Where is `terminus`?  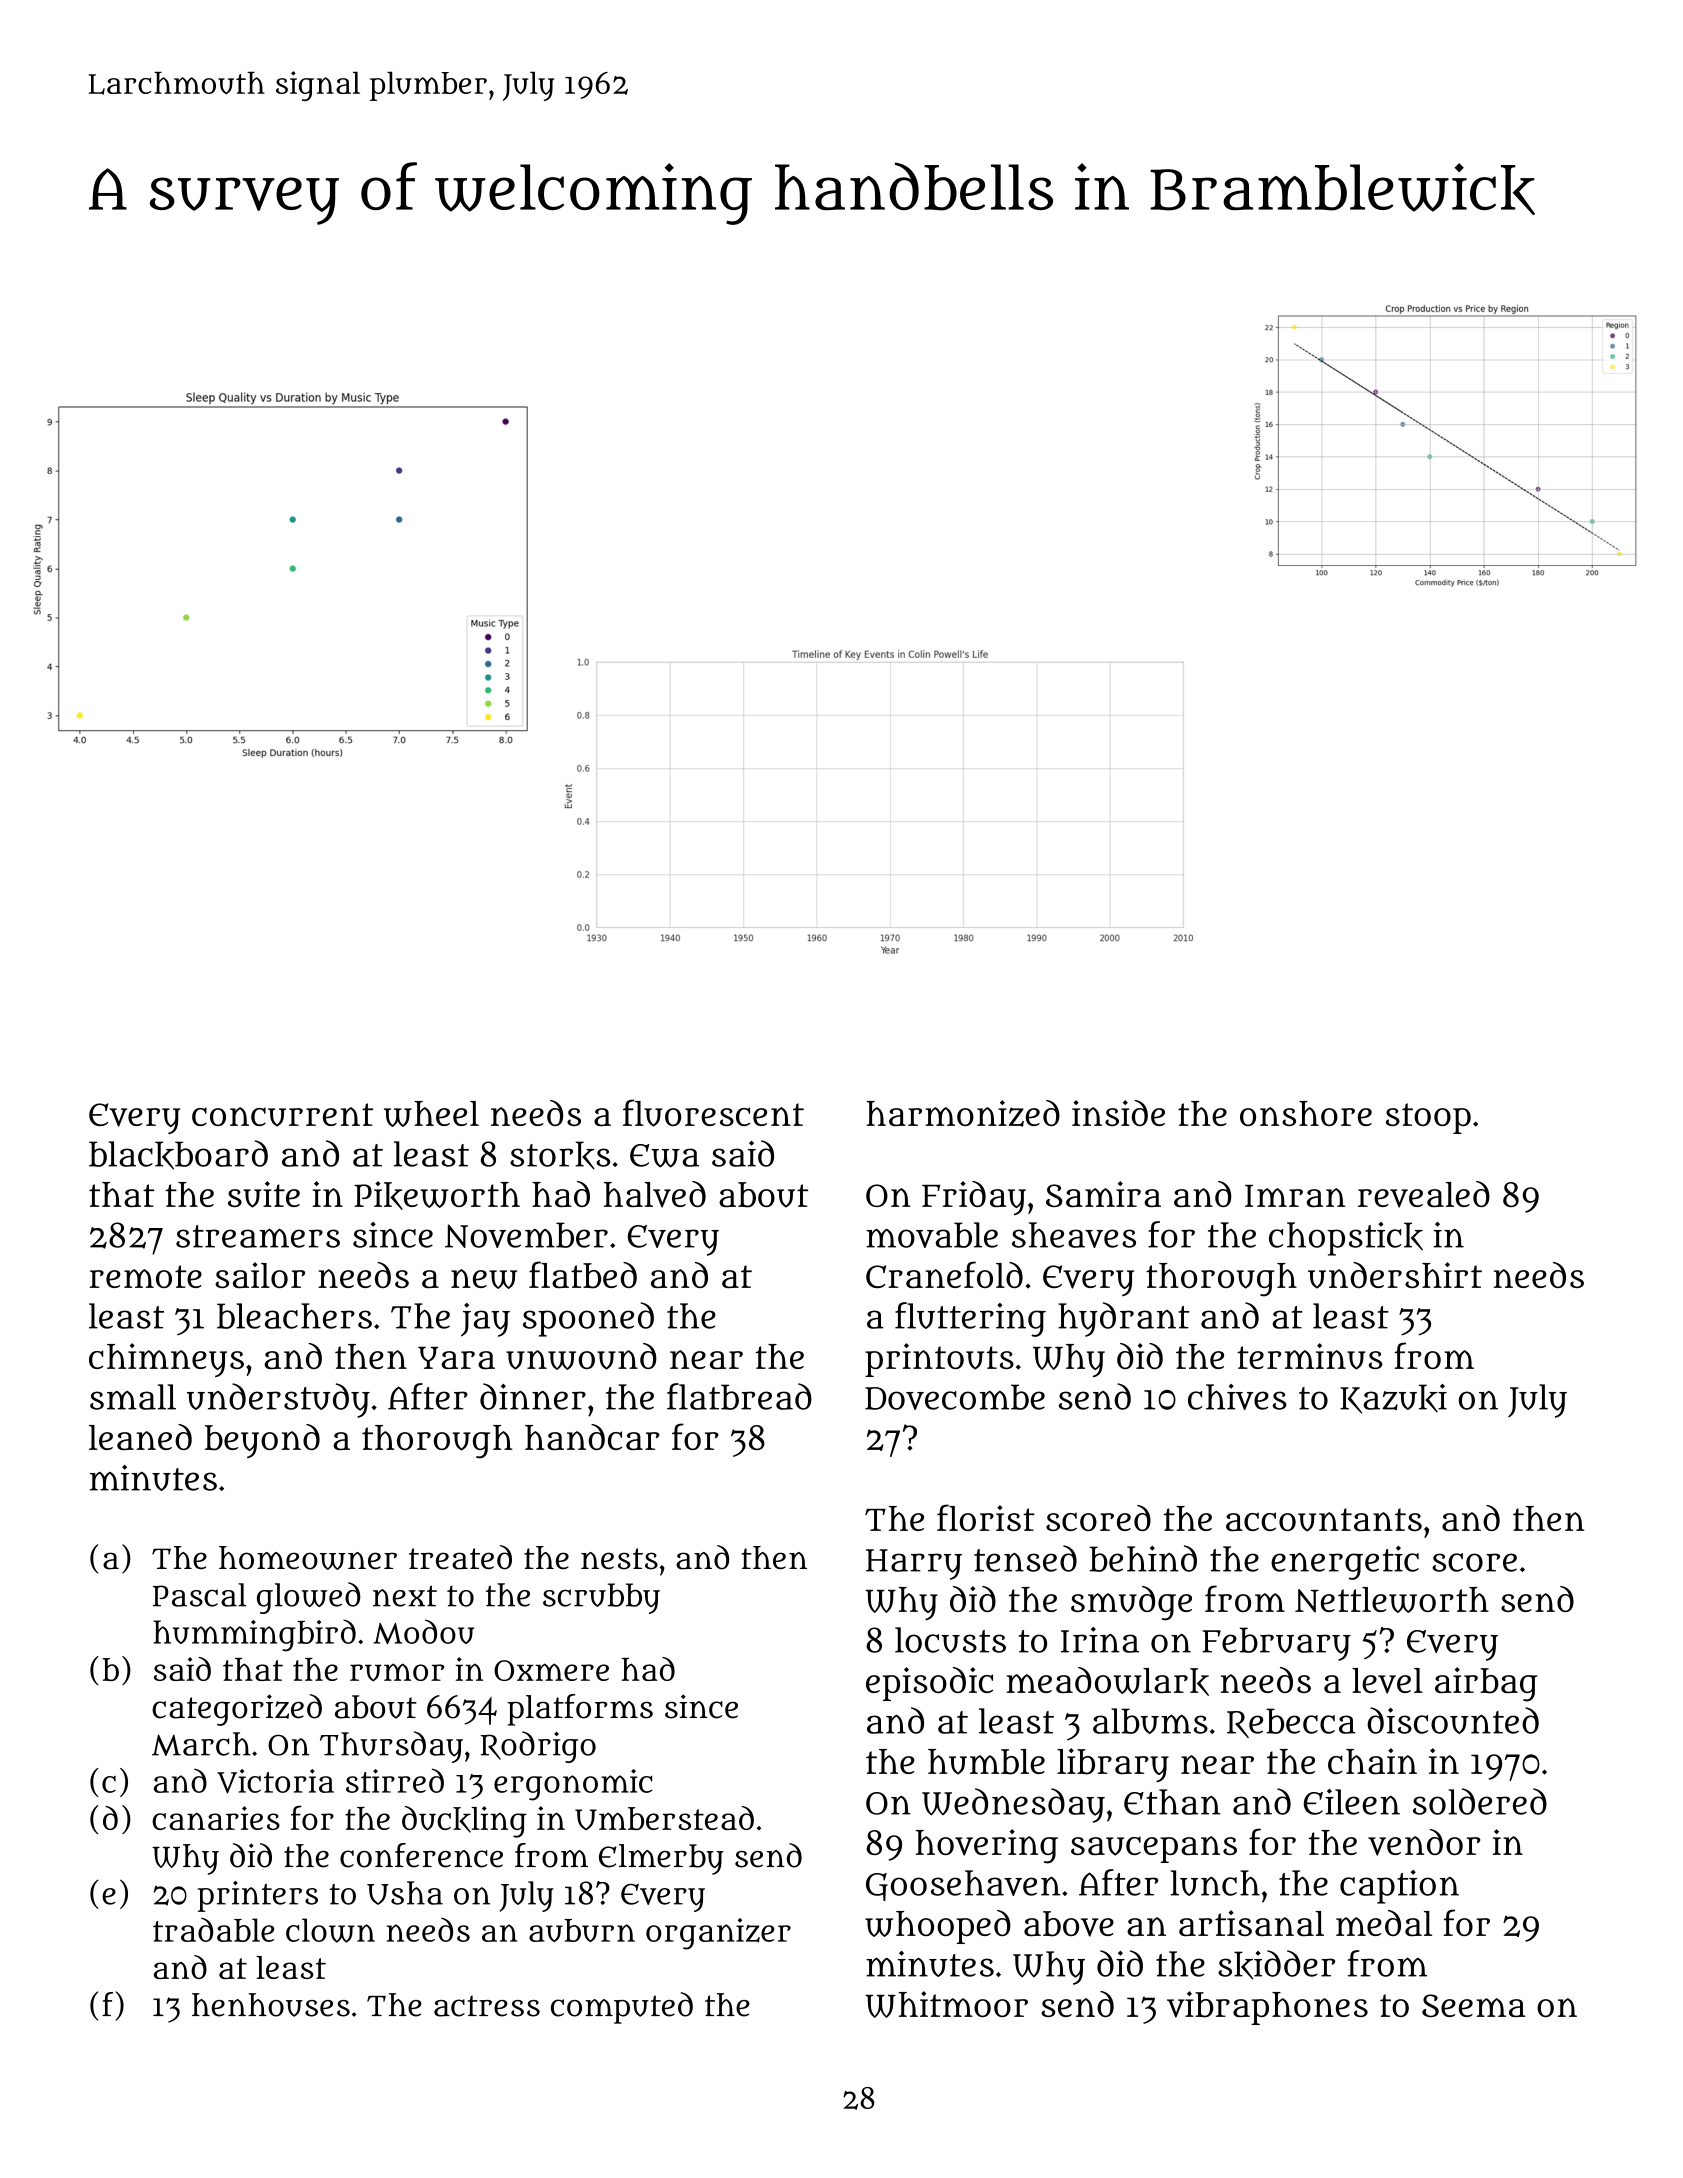
terminus is located at coordinates (1310, 1356).
